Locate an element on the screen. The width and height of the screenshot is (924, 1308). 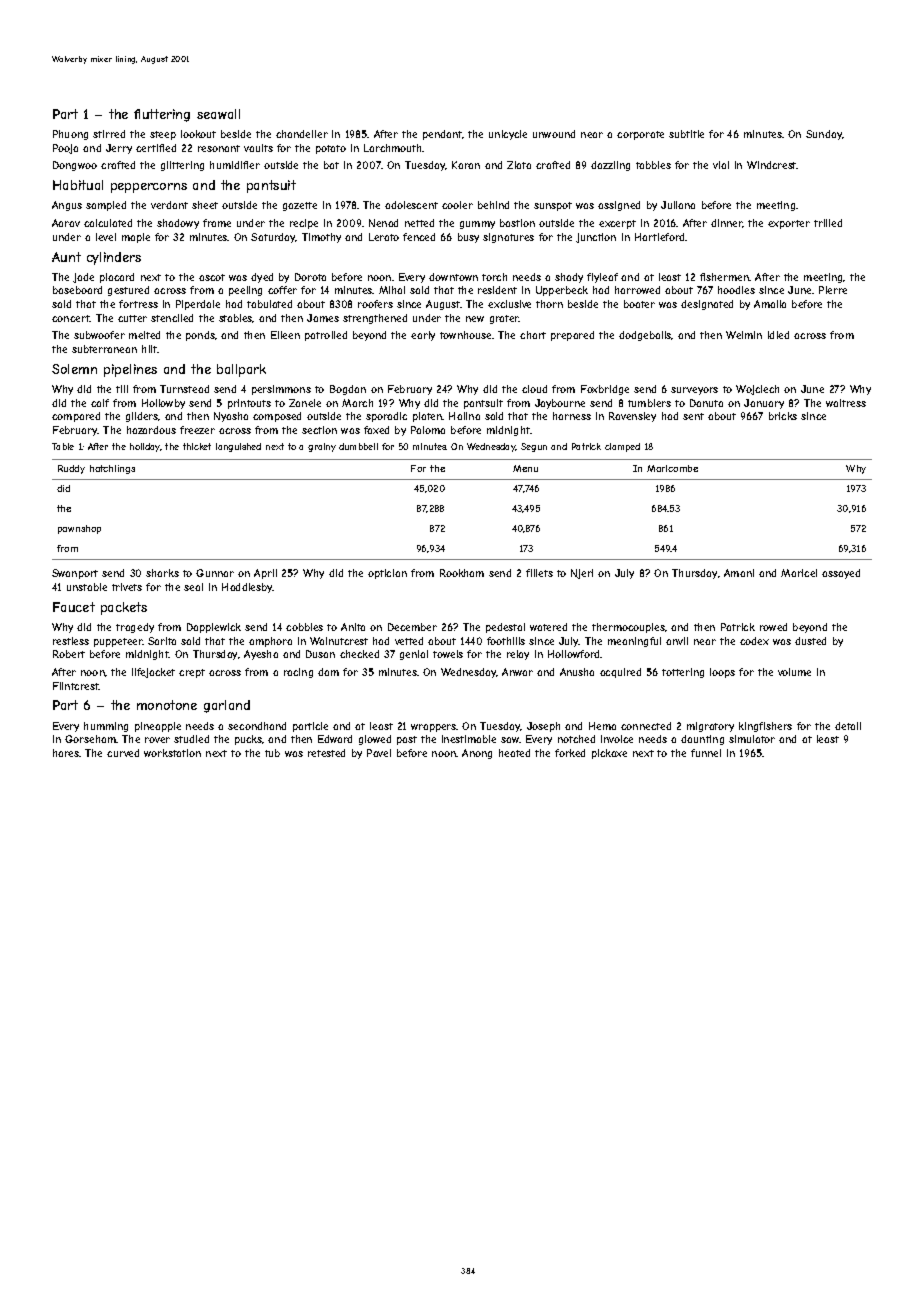
hatchlings is located at coordinates (112, 469).
